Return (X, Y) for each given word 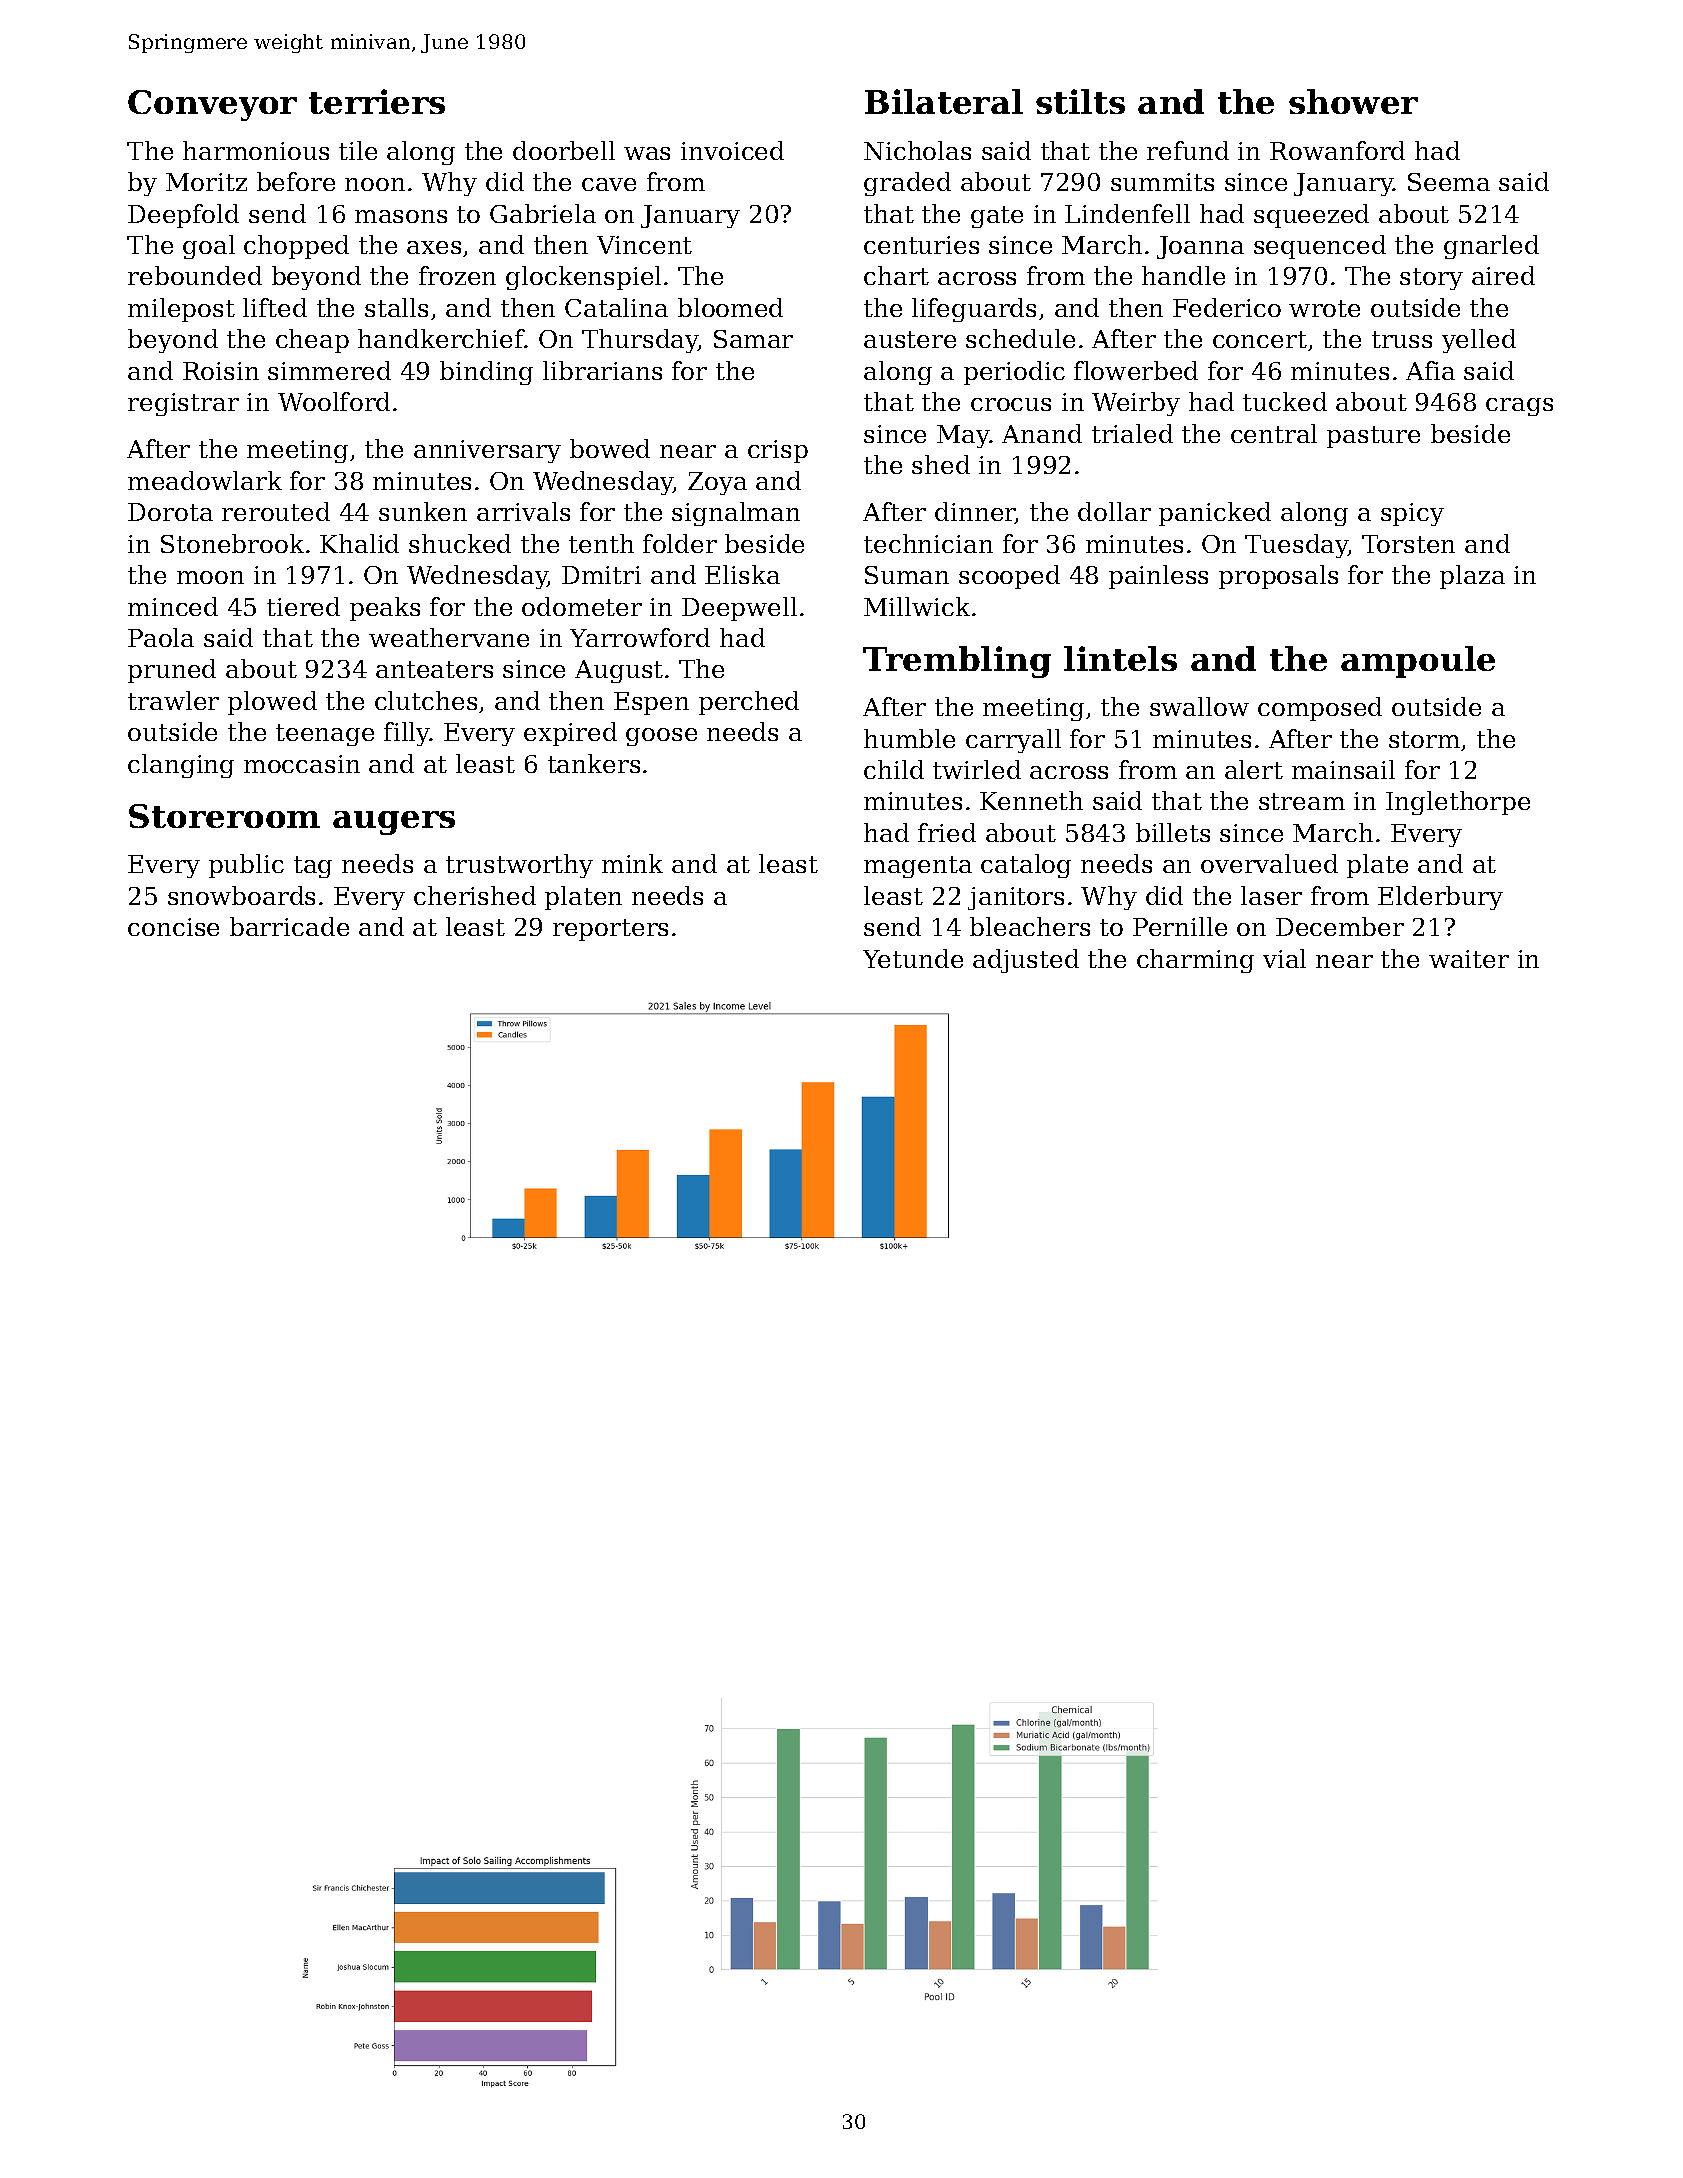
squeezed (1311, 216)
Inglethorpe (1458, 803)
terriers (377, 101)
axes (434, 247)
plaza (1472, 577)
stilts (1080, 101)
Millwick (917, 606)
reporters (610, 930)
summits (1162, 182)
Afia (1430, 370)
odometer (582, 606)
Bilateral (944, 101)
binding (486, 373)
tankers (594, 763)
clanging (181, 766)
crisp (778, 451)
